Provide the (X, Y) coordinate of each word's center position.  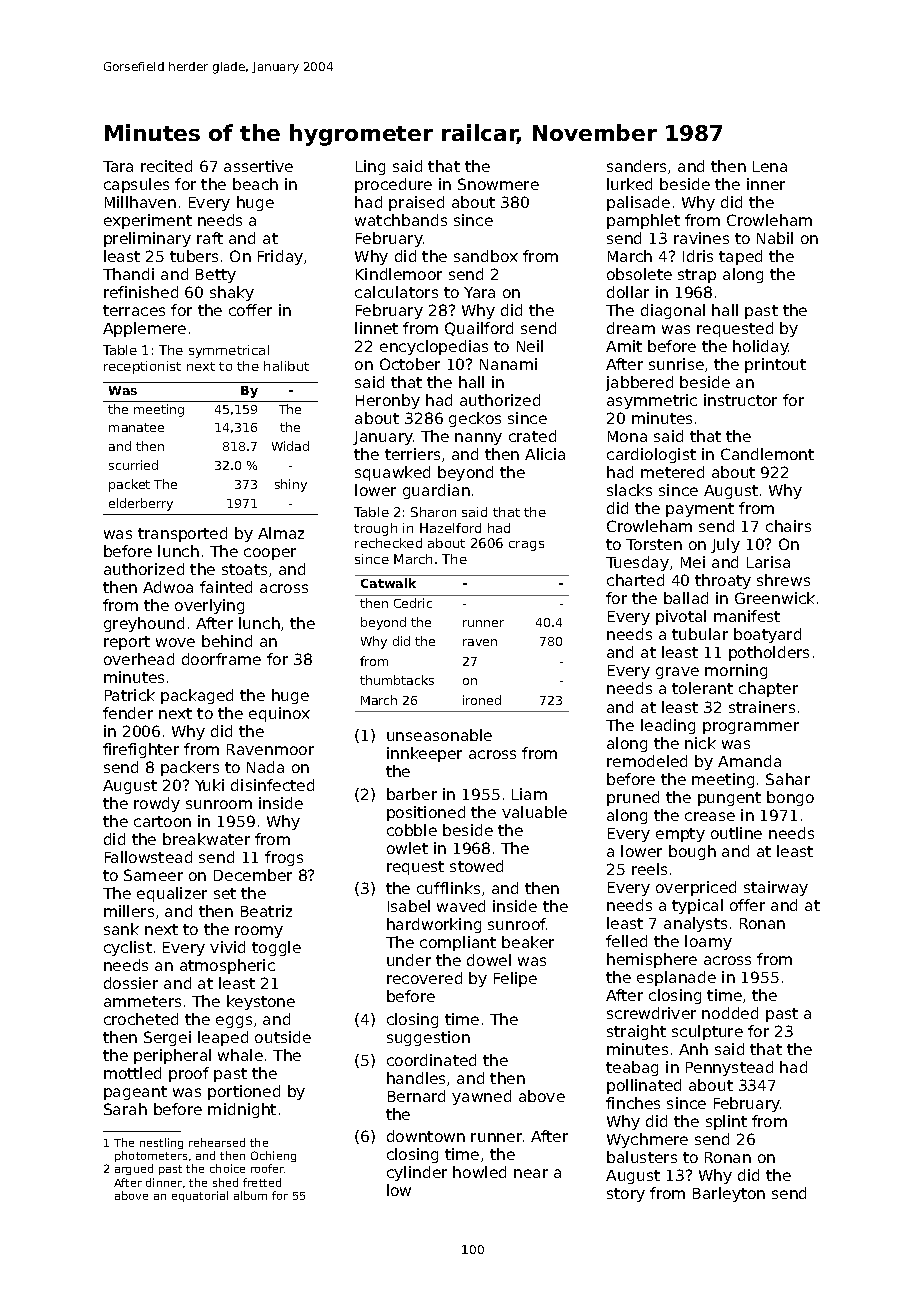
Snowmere (498, 184)
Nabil (775, 238)
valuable (534, 812)
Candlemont (767, 454)
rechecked (388, 543)
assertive (258, 166)
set (225, 893)
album (250, 1195)
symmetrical (229, 351)
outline (736, 833)
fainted (226, 587)
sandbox (486, 256)
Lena (770, 166)
